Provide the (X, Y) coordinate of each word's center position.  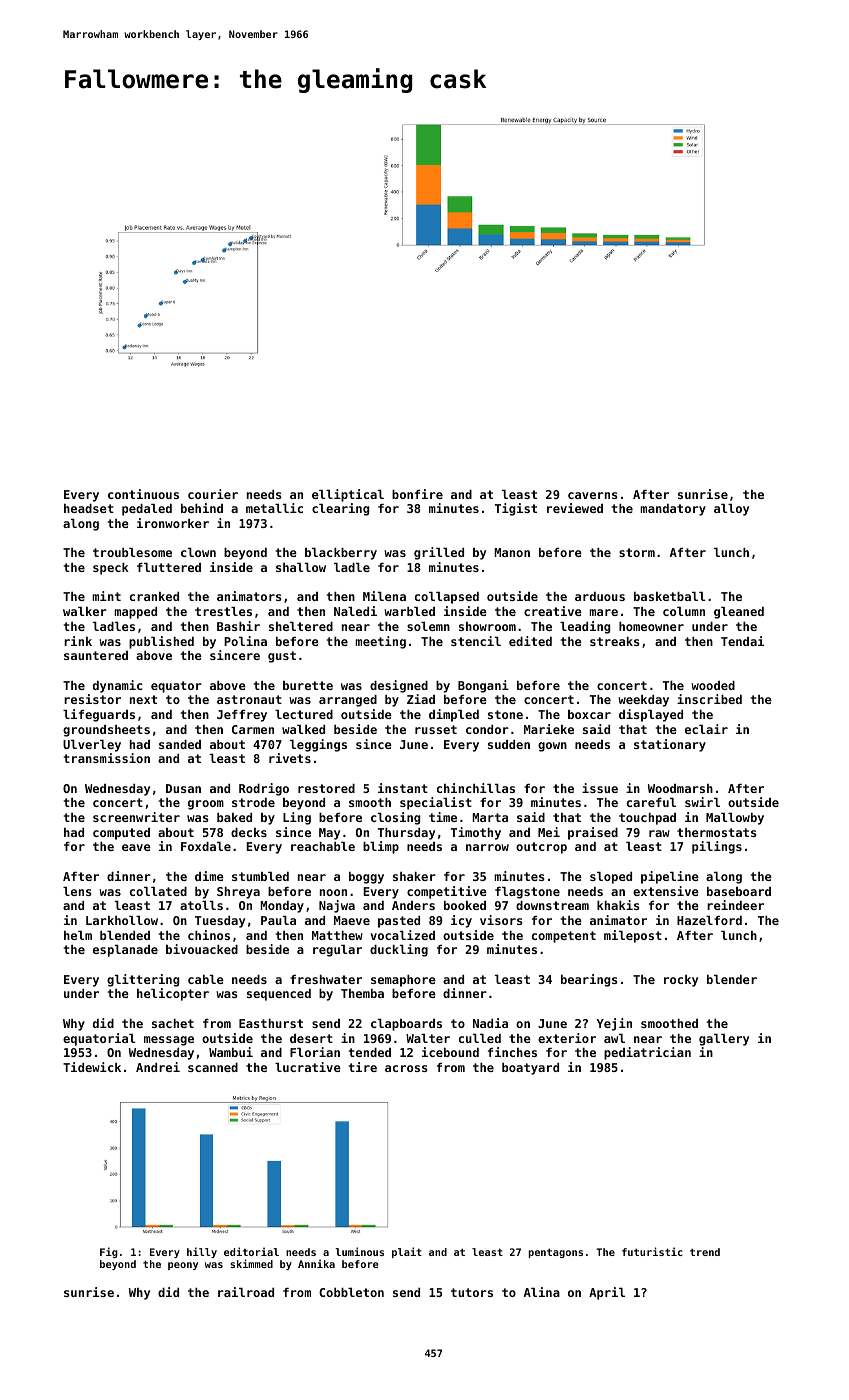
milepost (633, 936)
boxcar (589, 714)
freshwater (326, 979)
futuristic (652, 1251)
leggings (318, 745)
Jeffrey (242, 716)
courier (213, 494)
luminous (359, 1251)
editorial (251, 1251)
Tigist (516, 509)
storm (637, 552)
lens (77, 891)
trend (705, 1252)
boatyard (530, 1069)
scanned (213, 1067)
